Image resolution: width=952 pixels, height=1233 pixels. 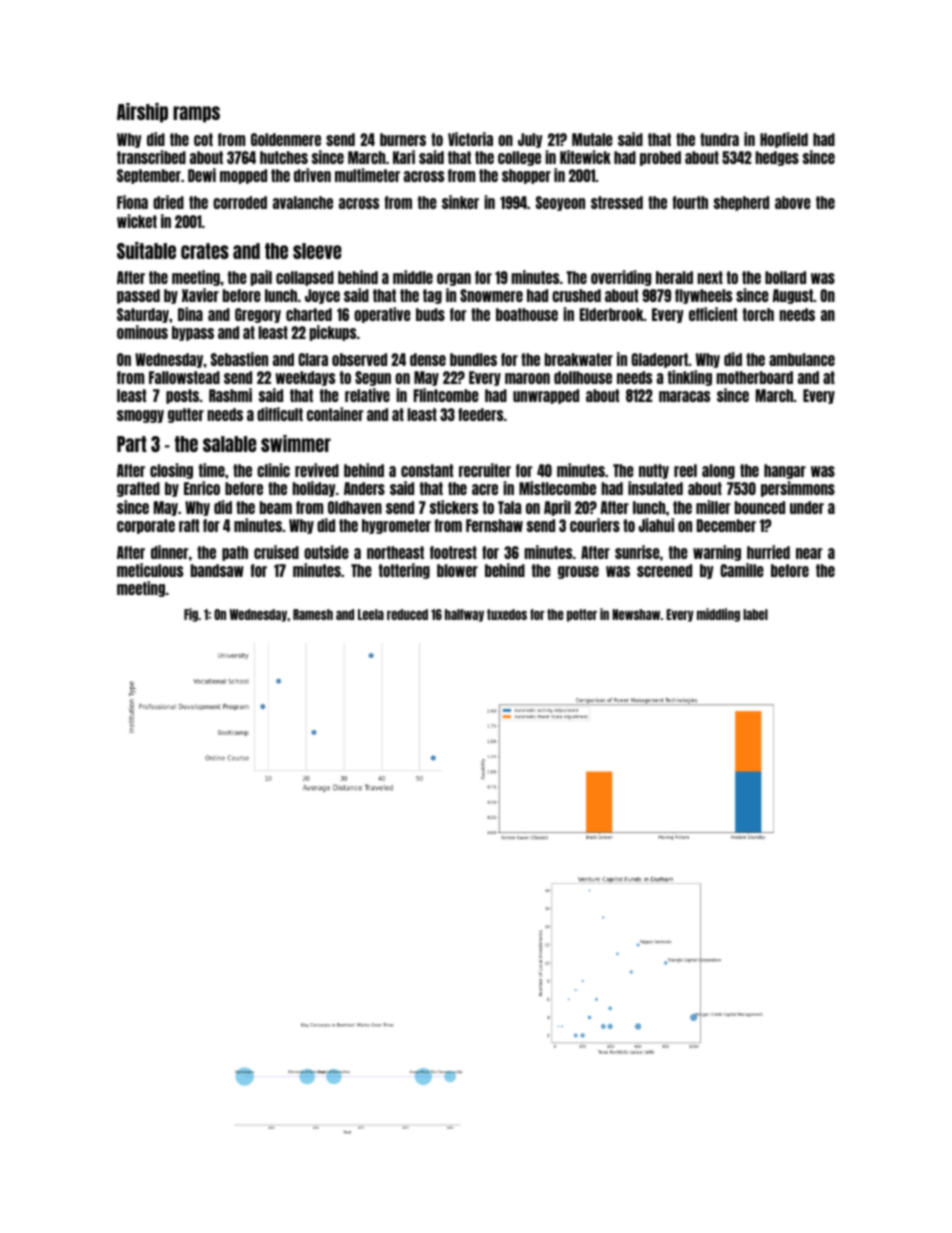 I want to click on Sebastien, so click(x=239, y=359).
